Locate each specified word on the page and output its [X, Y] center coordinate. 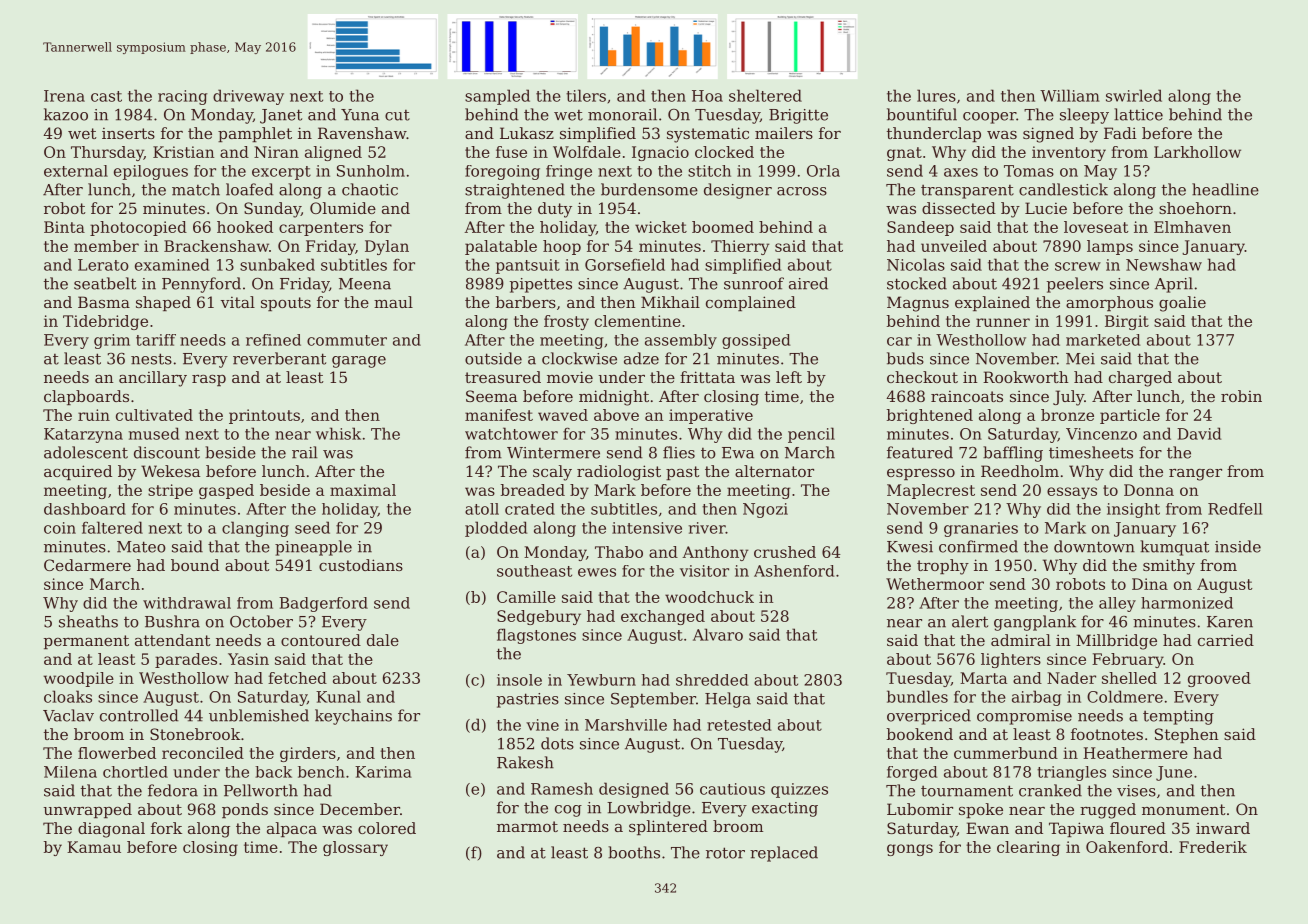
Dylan [387, 247]
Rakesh [525, 762]
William [1070, 95]
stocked [917, 283]
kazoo [66, 114]
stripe [170, 491]
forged [912, 773]
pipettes [541, 285]
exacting [785, 809]
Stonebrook [195, 734]
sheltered [765, 95]
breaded [533, 490]
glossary [355, 848]
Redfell [1235, 509]
